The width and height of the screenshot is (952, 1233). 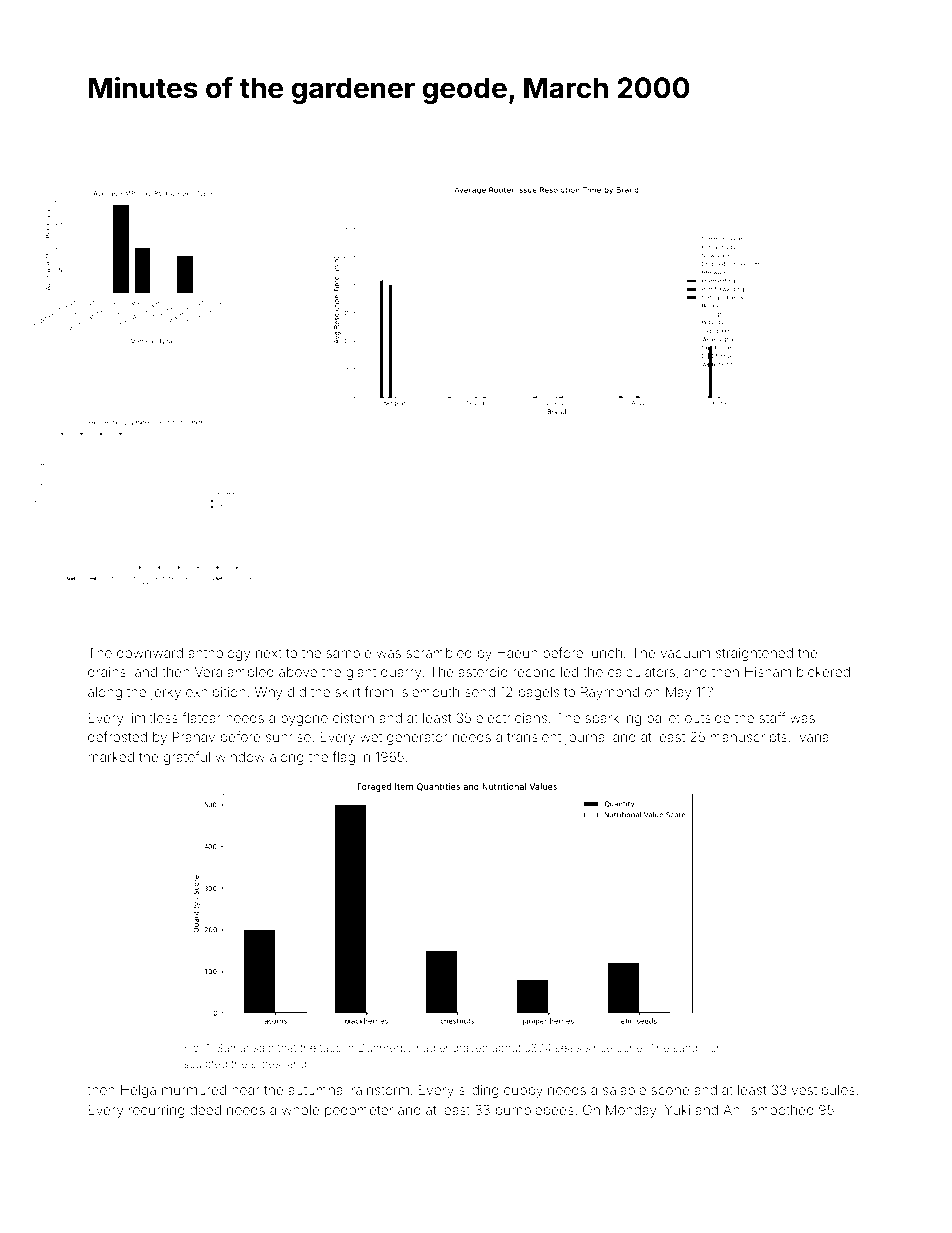 I want to click on about, so click(x=506, y=1048).
